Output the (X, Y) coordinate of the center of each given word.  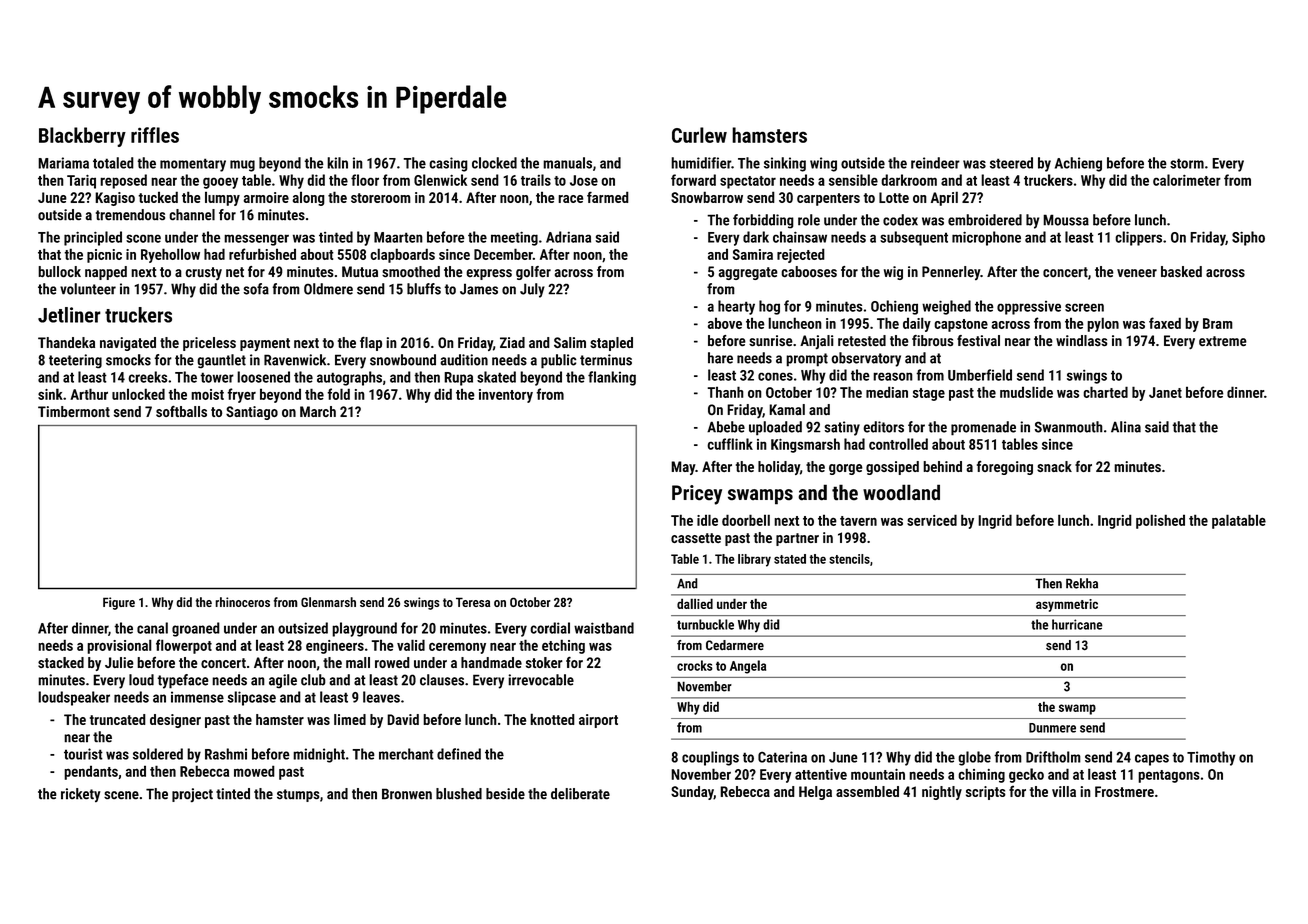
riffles (155, 135)
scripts (986, 793)
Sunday (692, 793)
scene (121, 795)
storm (1187, 163)
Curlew (699, 135)
